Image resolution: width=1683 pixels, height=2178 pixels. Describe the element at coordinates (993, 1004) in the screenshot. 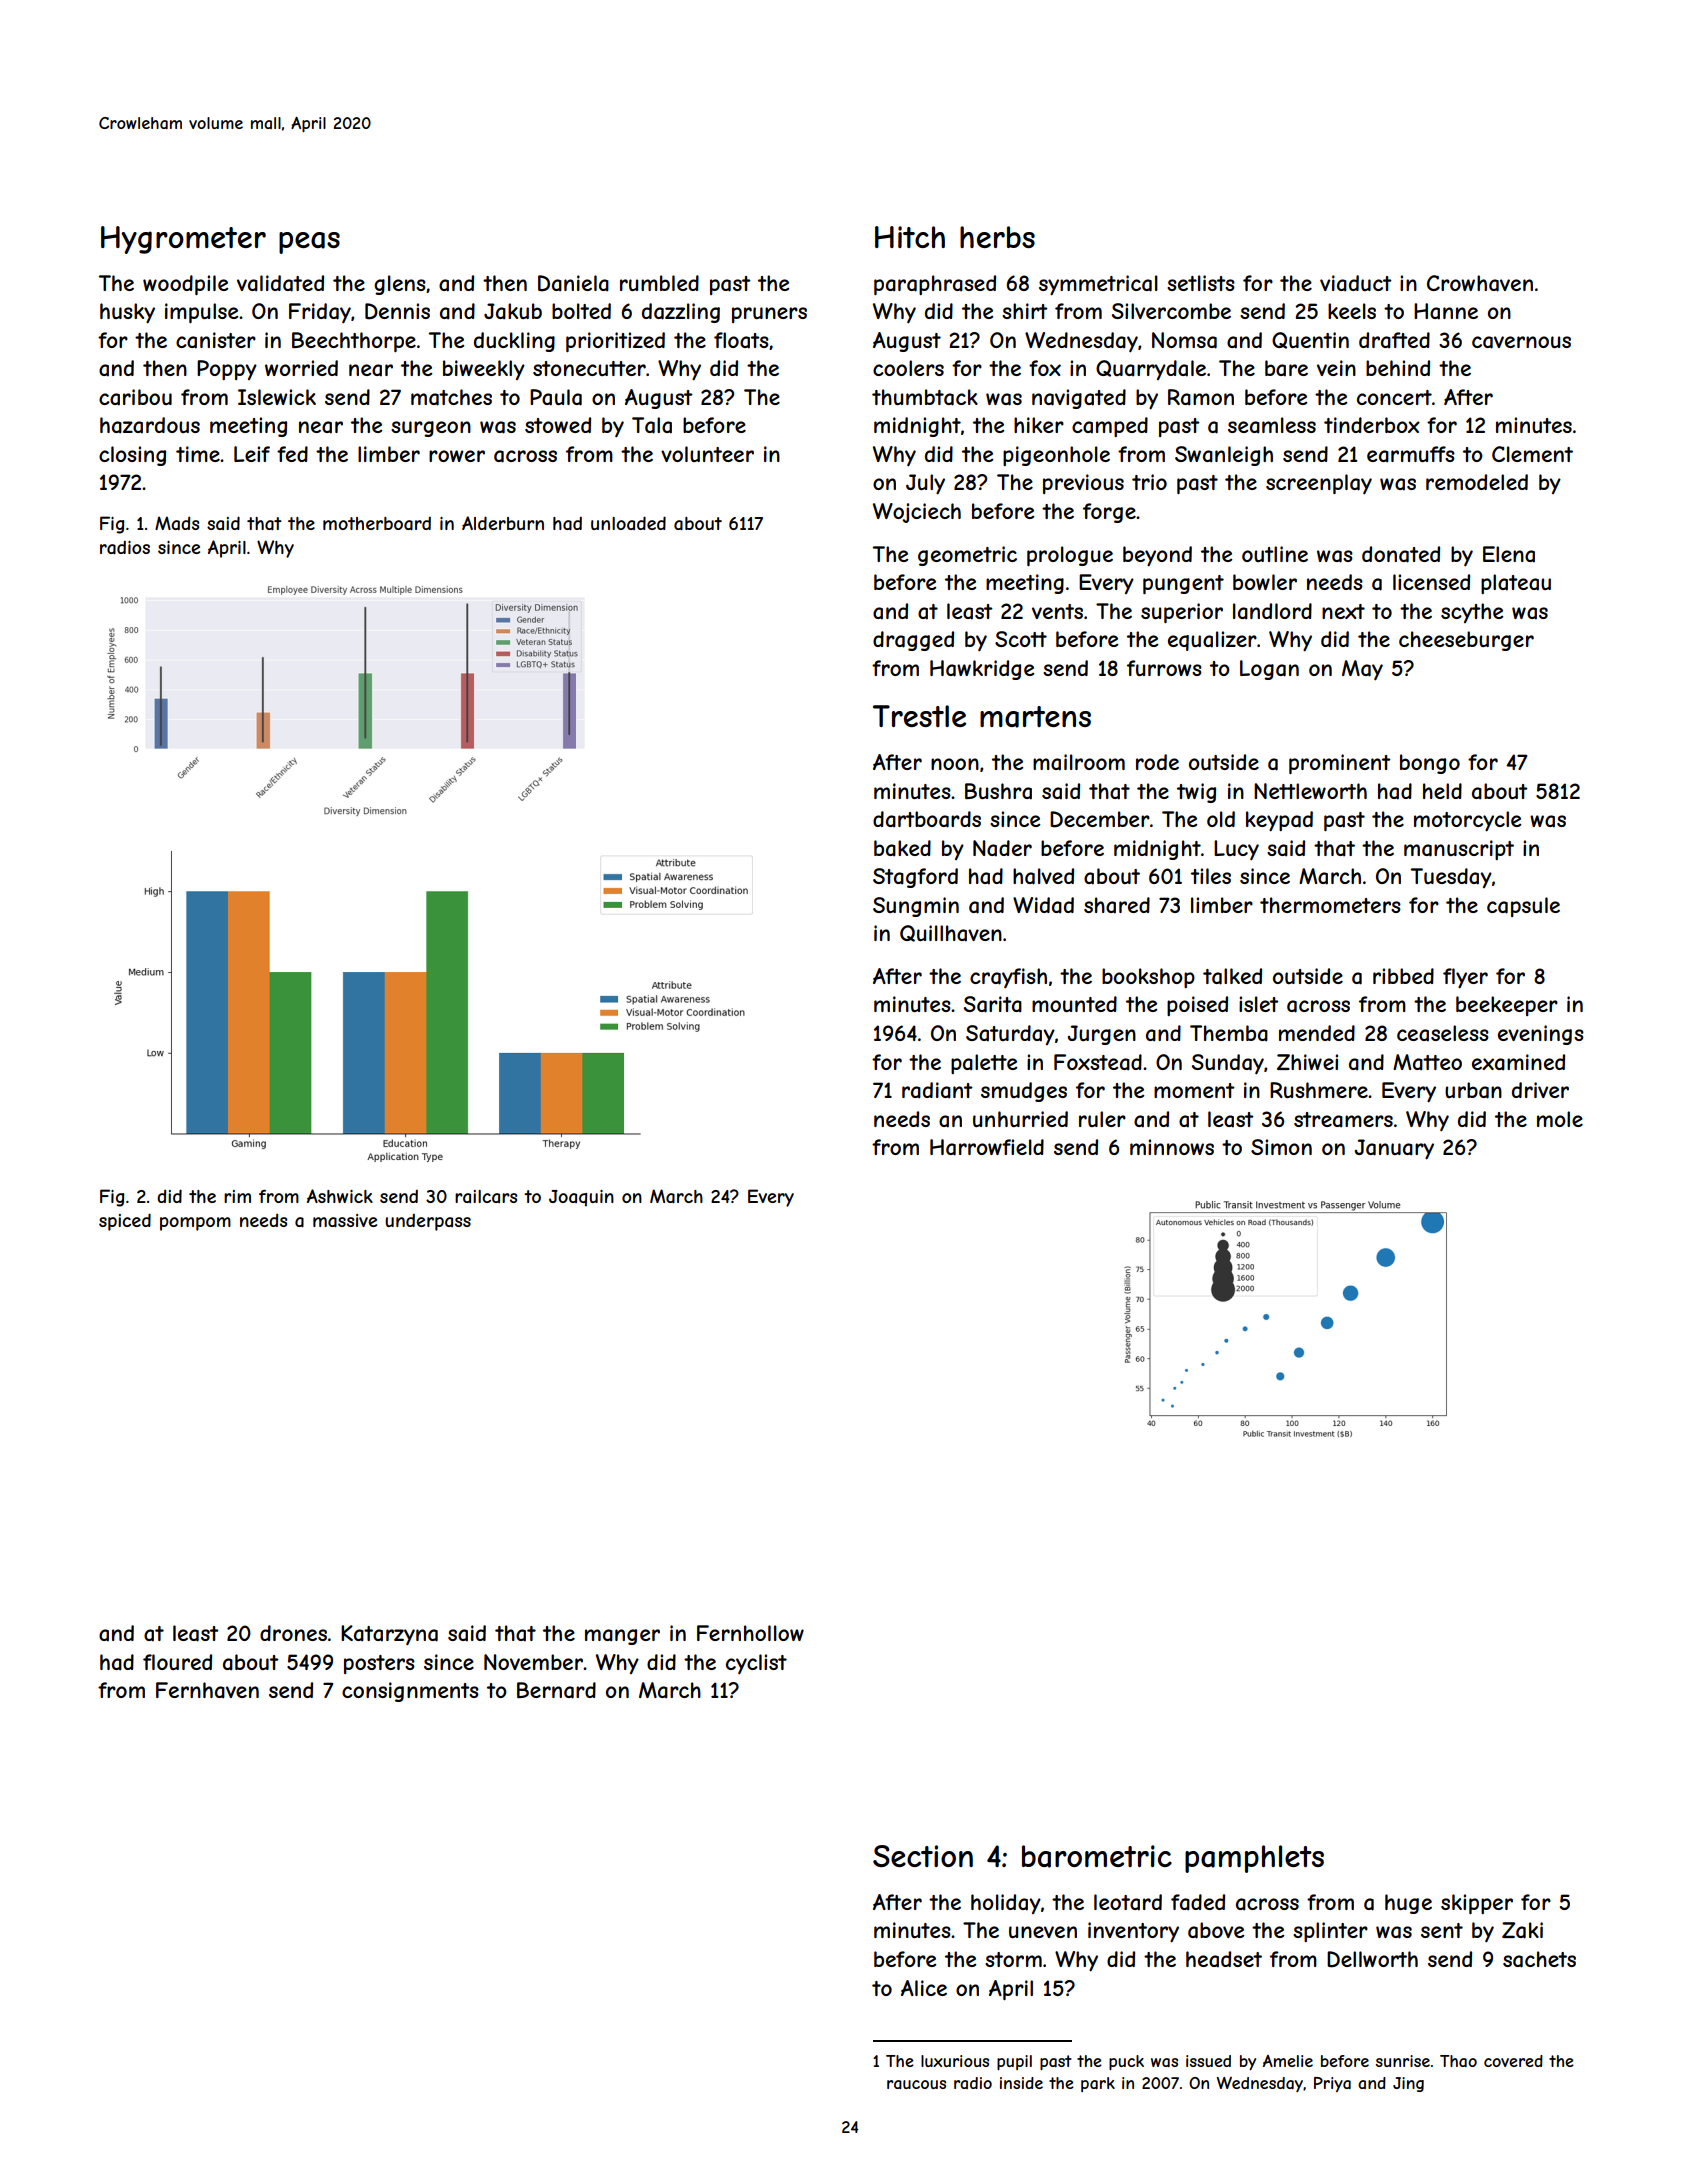

I see `Sarita` at that location.
